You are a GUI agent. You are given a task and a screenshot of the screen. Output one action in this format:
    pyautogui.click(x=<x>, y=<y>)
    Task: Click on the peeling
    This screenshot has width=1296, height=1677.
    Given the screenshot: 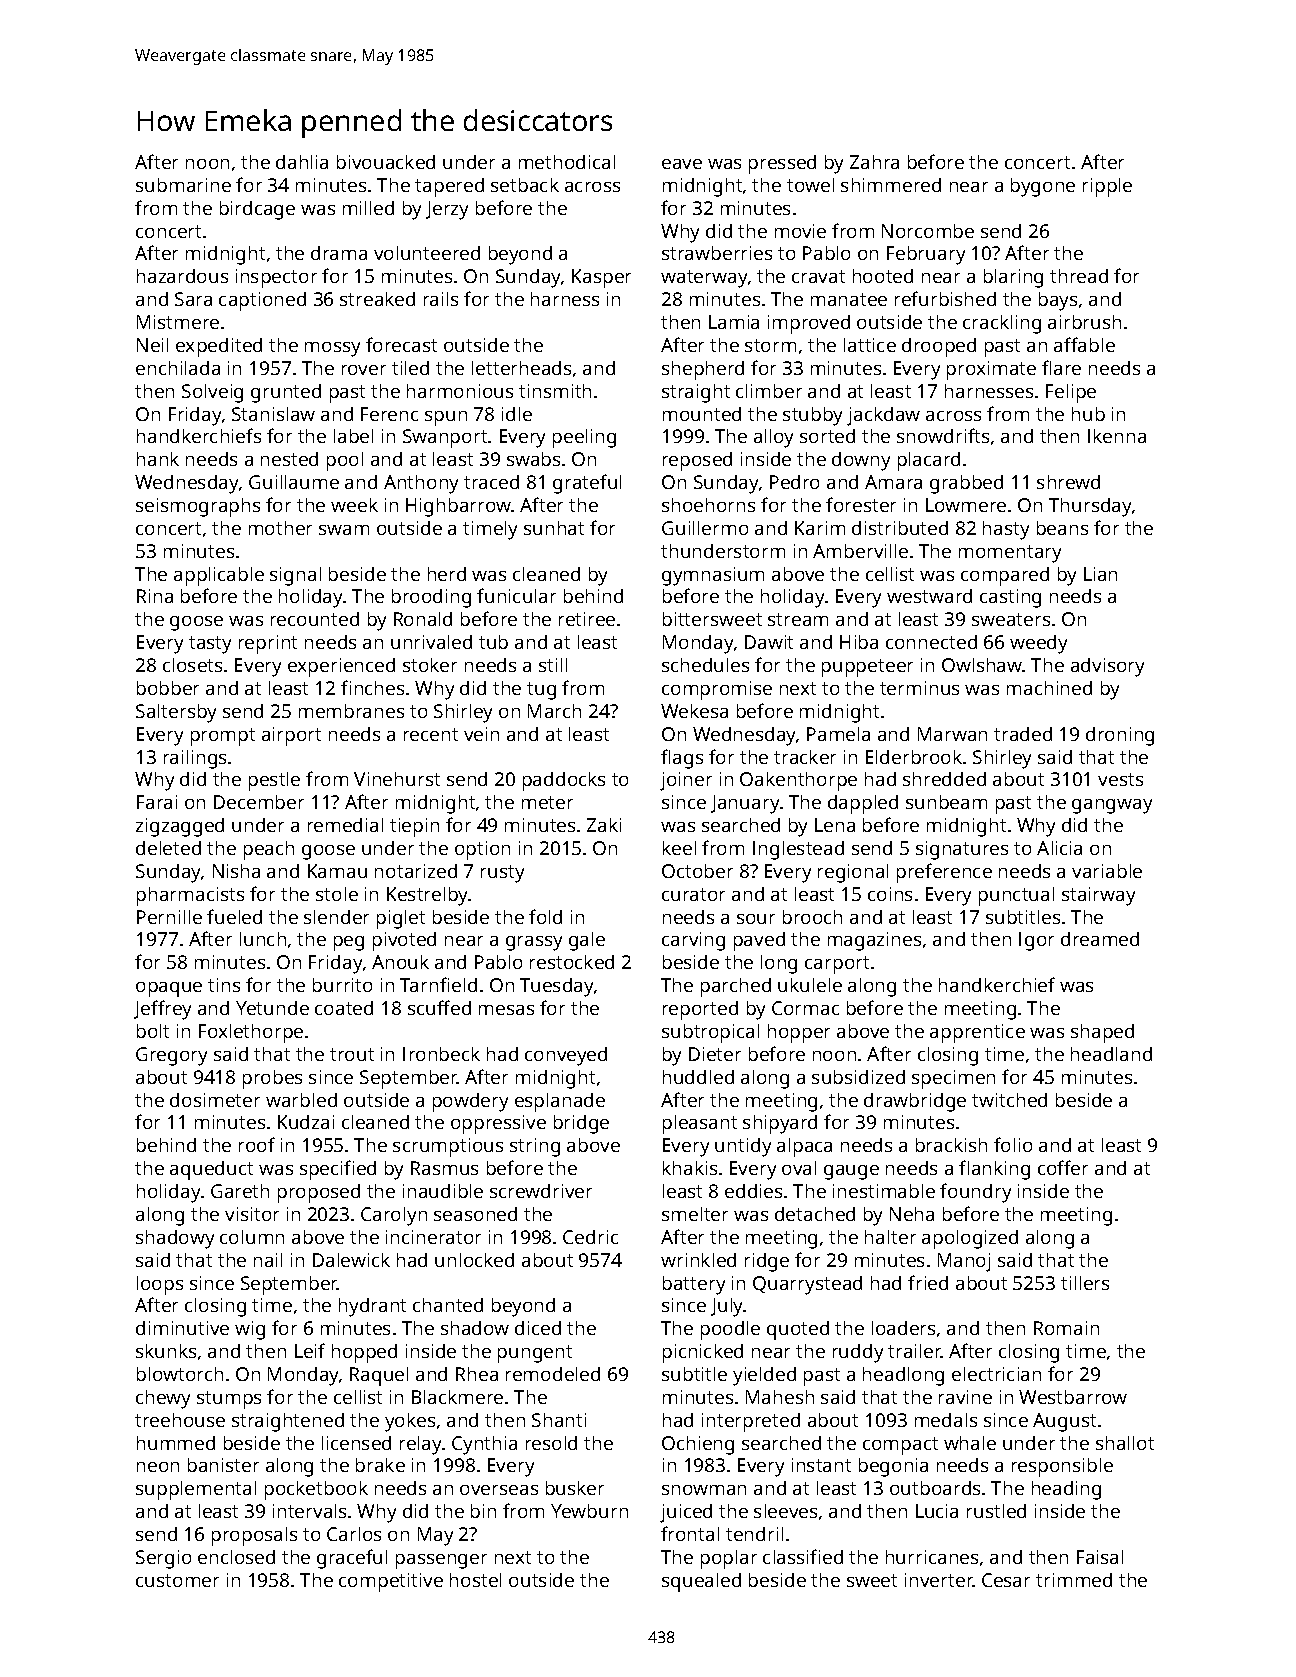 What is the action you would take?
    pyautogui.click(x=584, y=438)
